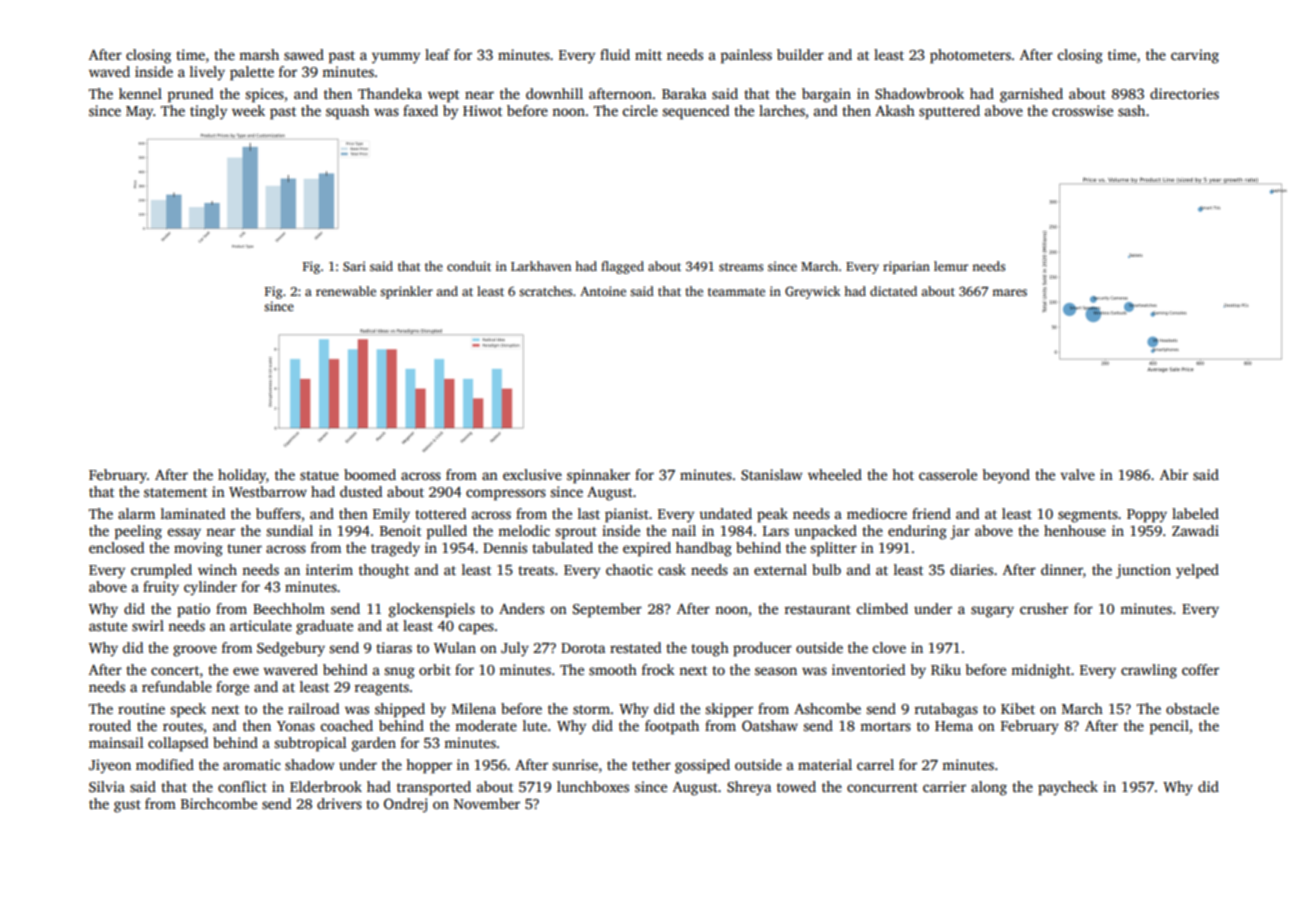 The width and height of the screenshot is (1308, 924). I want to click on lemur, so click(951, 266).
